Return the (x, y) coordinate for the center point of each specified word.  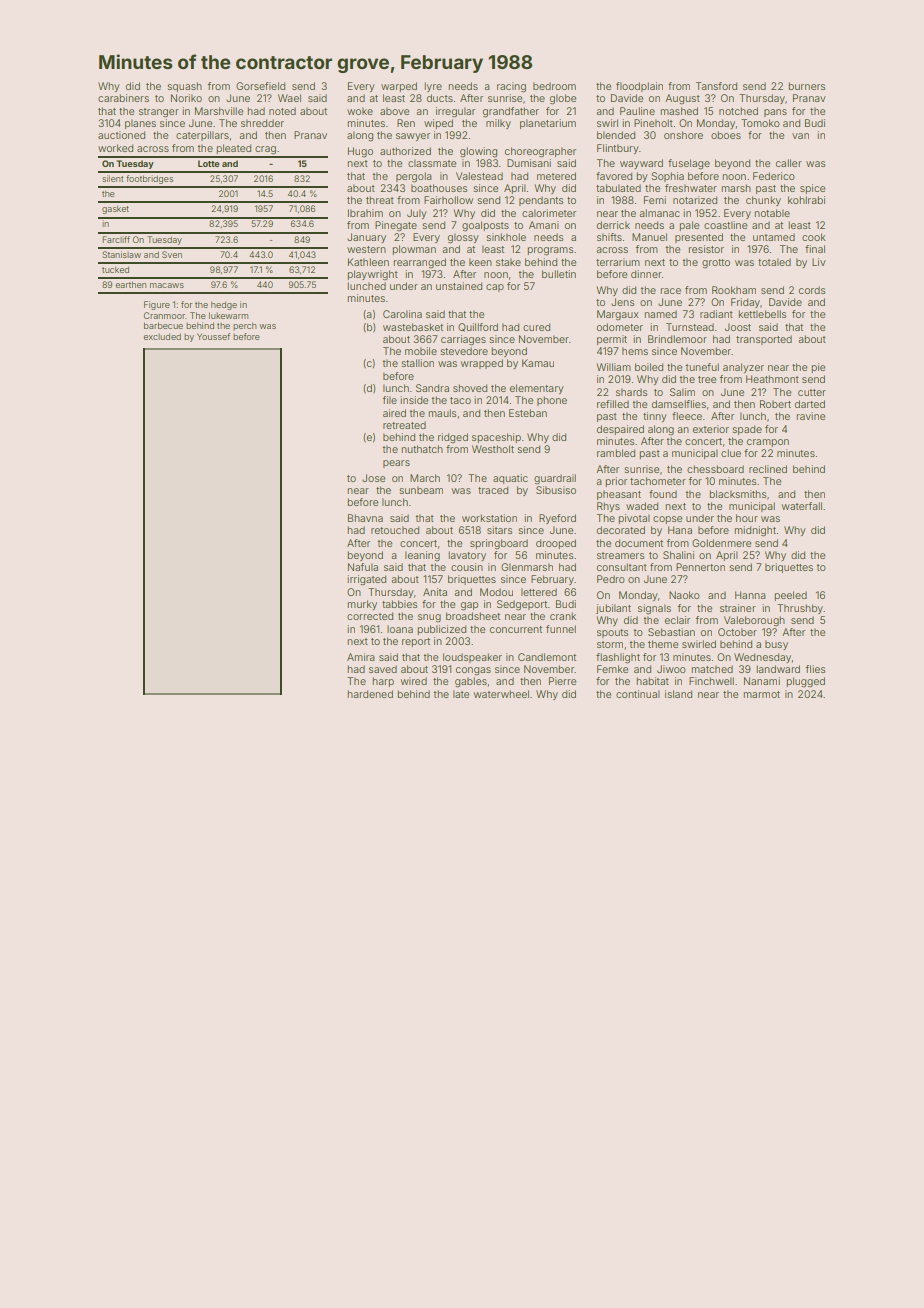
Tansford (716, 86)
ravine (811, 416)
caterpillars (202, 136)
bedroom (554, 86)
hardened (370, 694)
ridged (453, 438)
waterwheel (501, 694)
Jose (373, 478)
